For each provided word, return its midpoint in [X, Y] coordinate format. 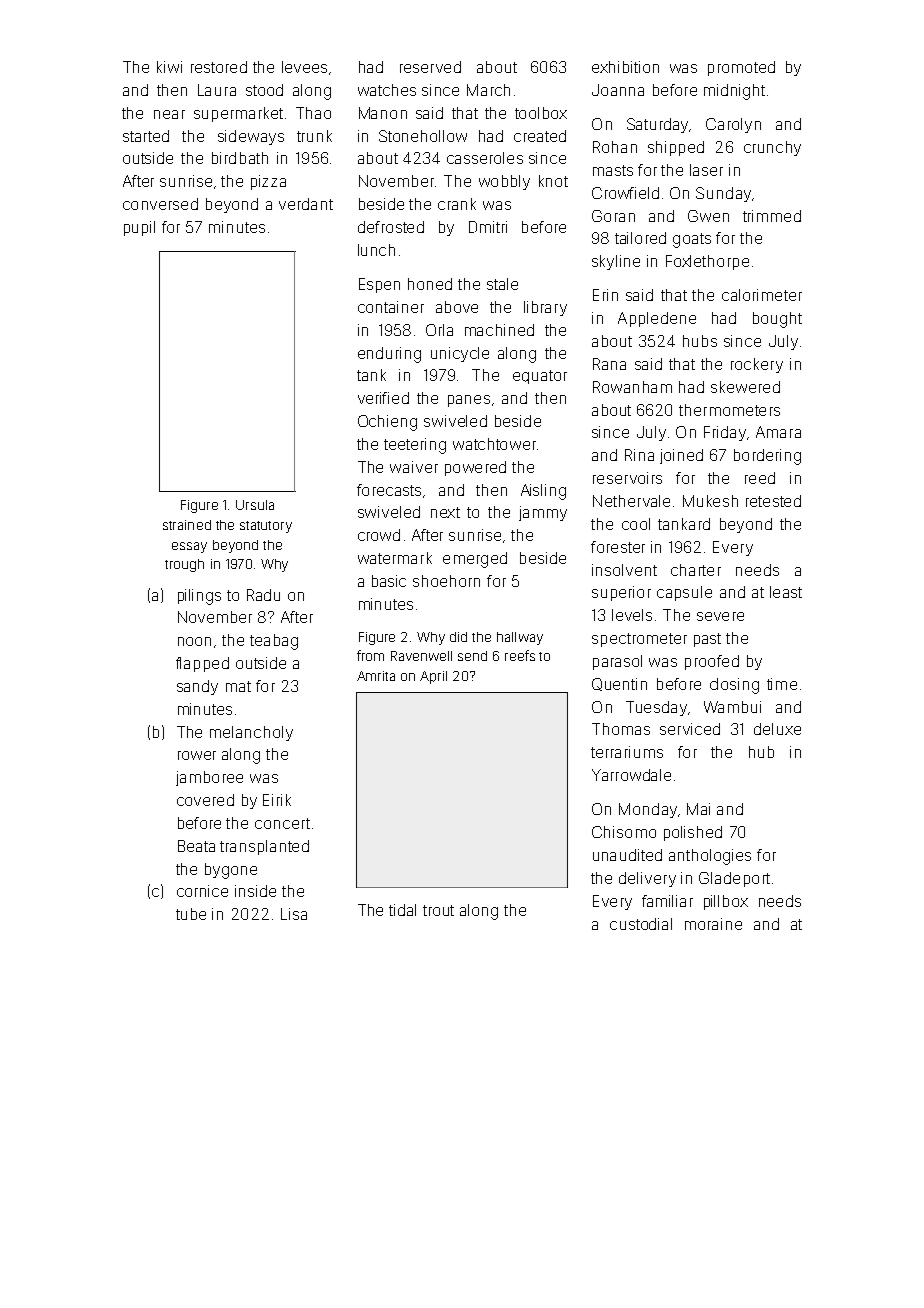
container [391, 307]
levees [304, 67]
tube [191, 914]
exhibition [625, 67]
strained [187, 525]
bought [777, 320]
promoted [741, 68]
